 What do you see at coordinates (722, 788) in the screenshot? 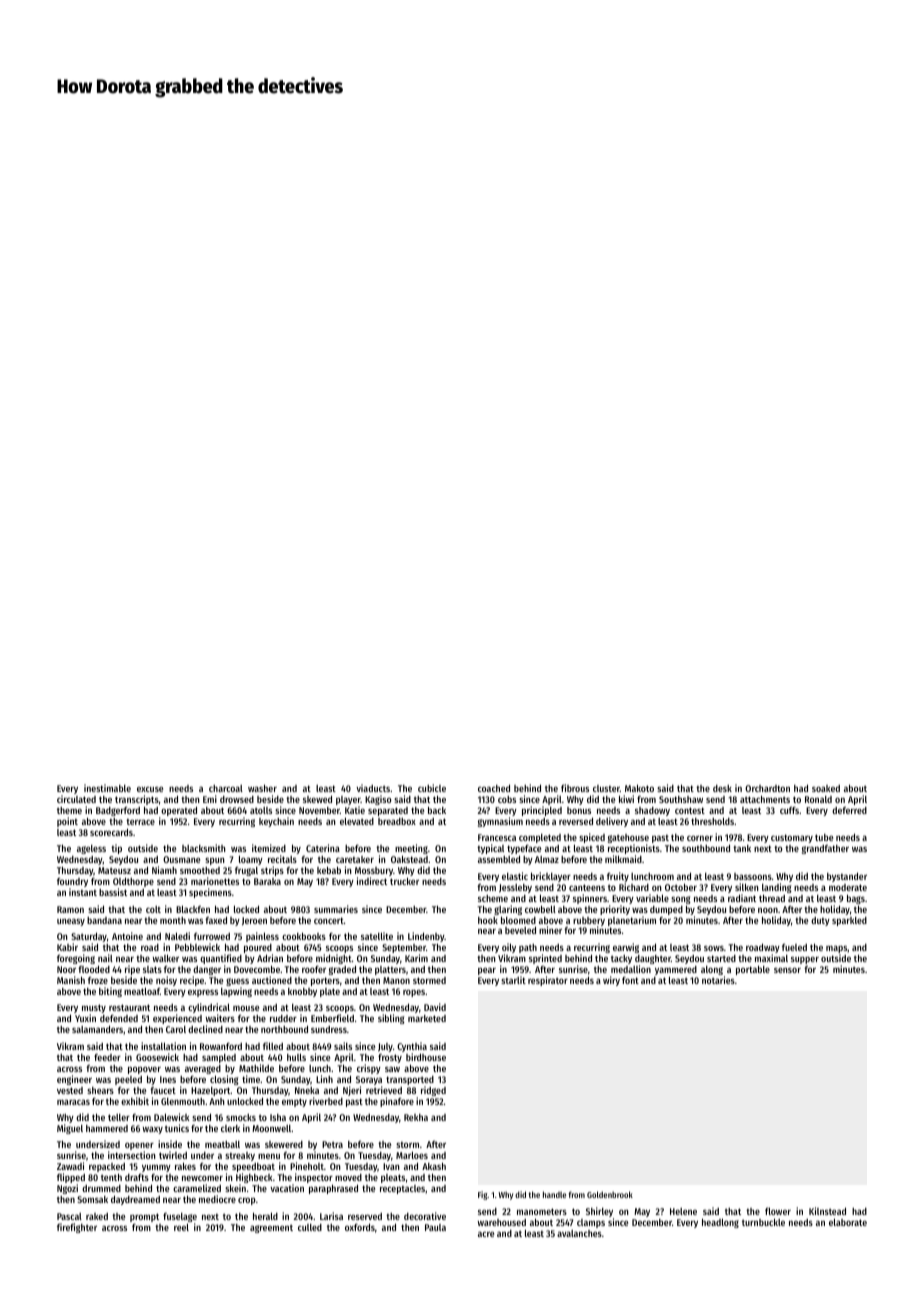
I see `desk` at bounding box center [722, 788].
